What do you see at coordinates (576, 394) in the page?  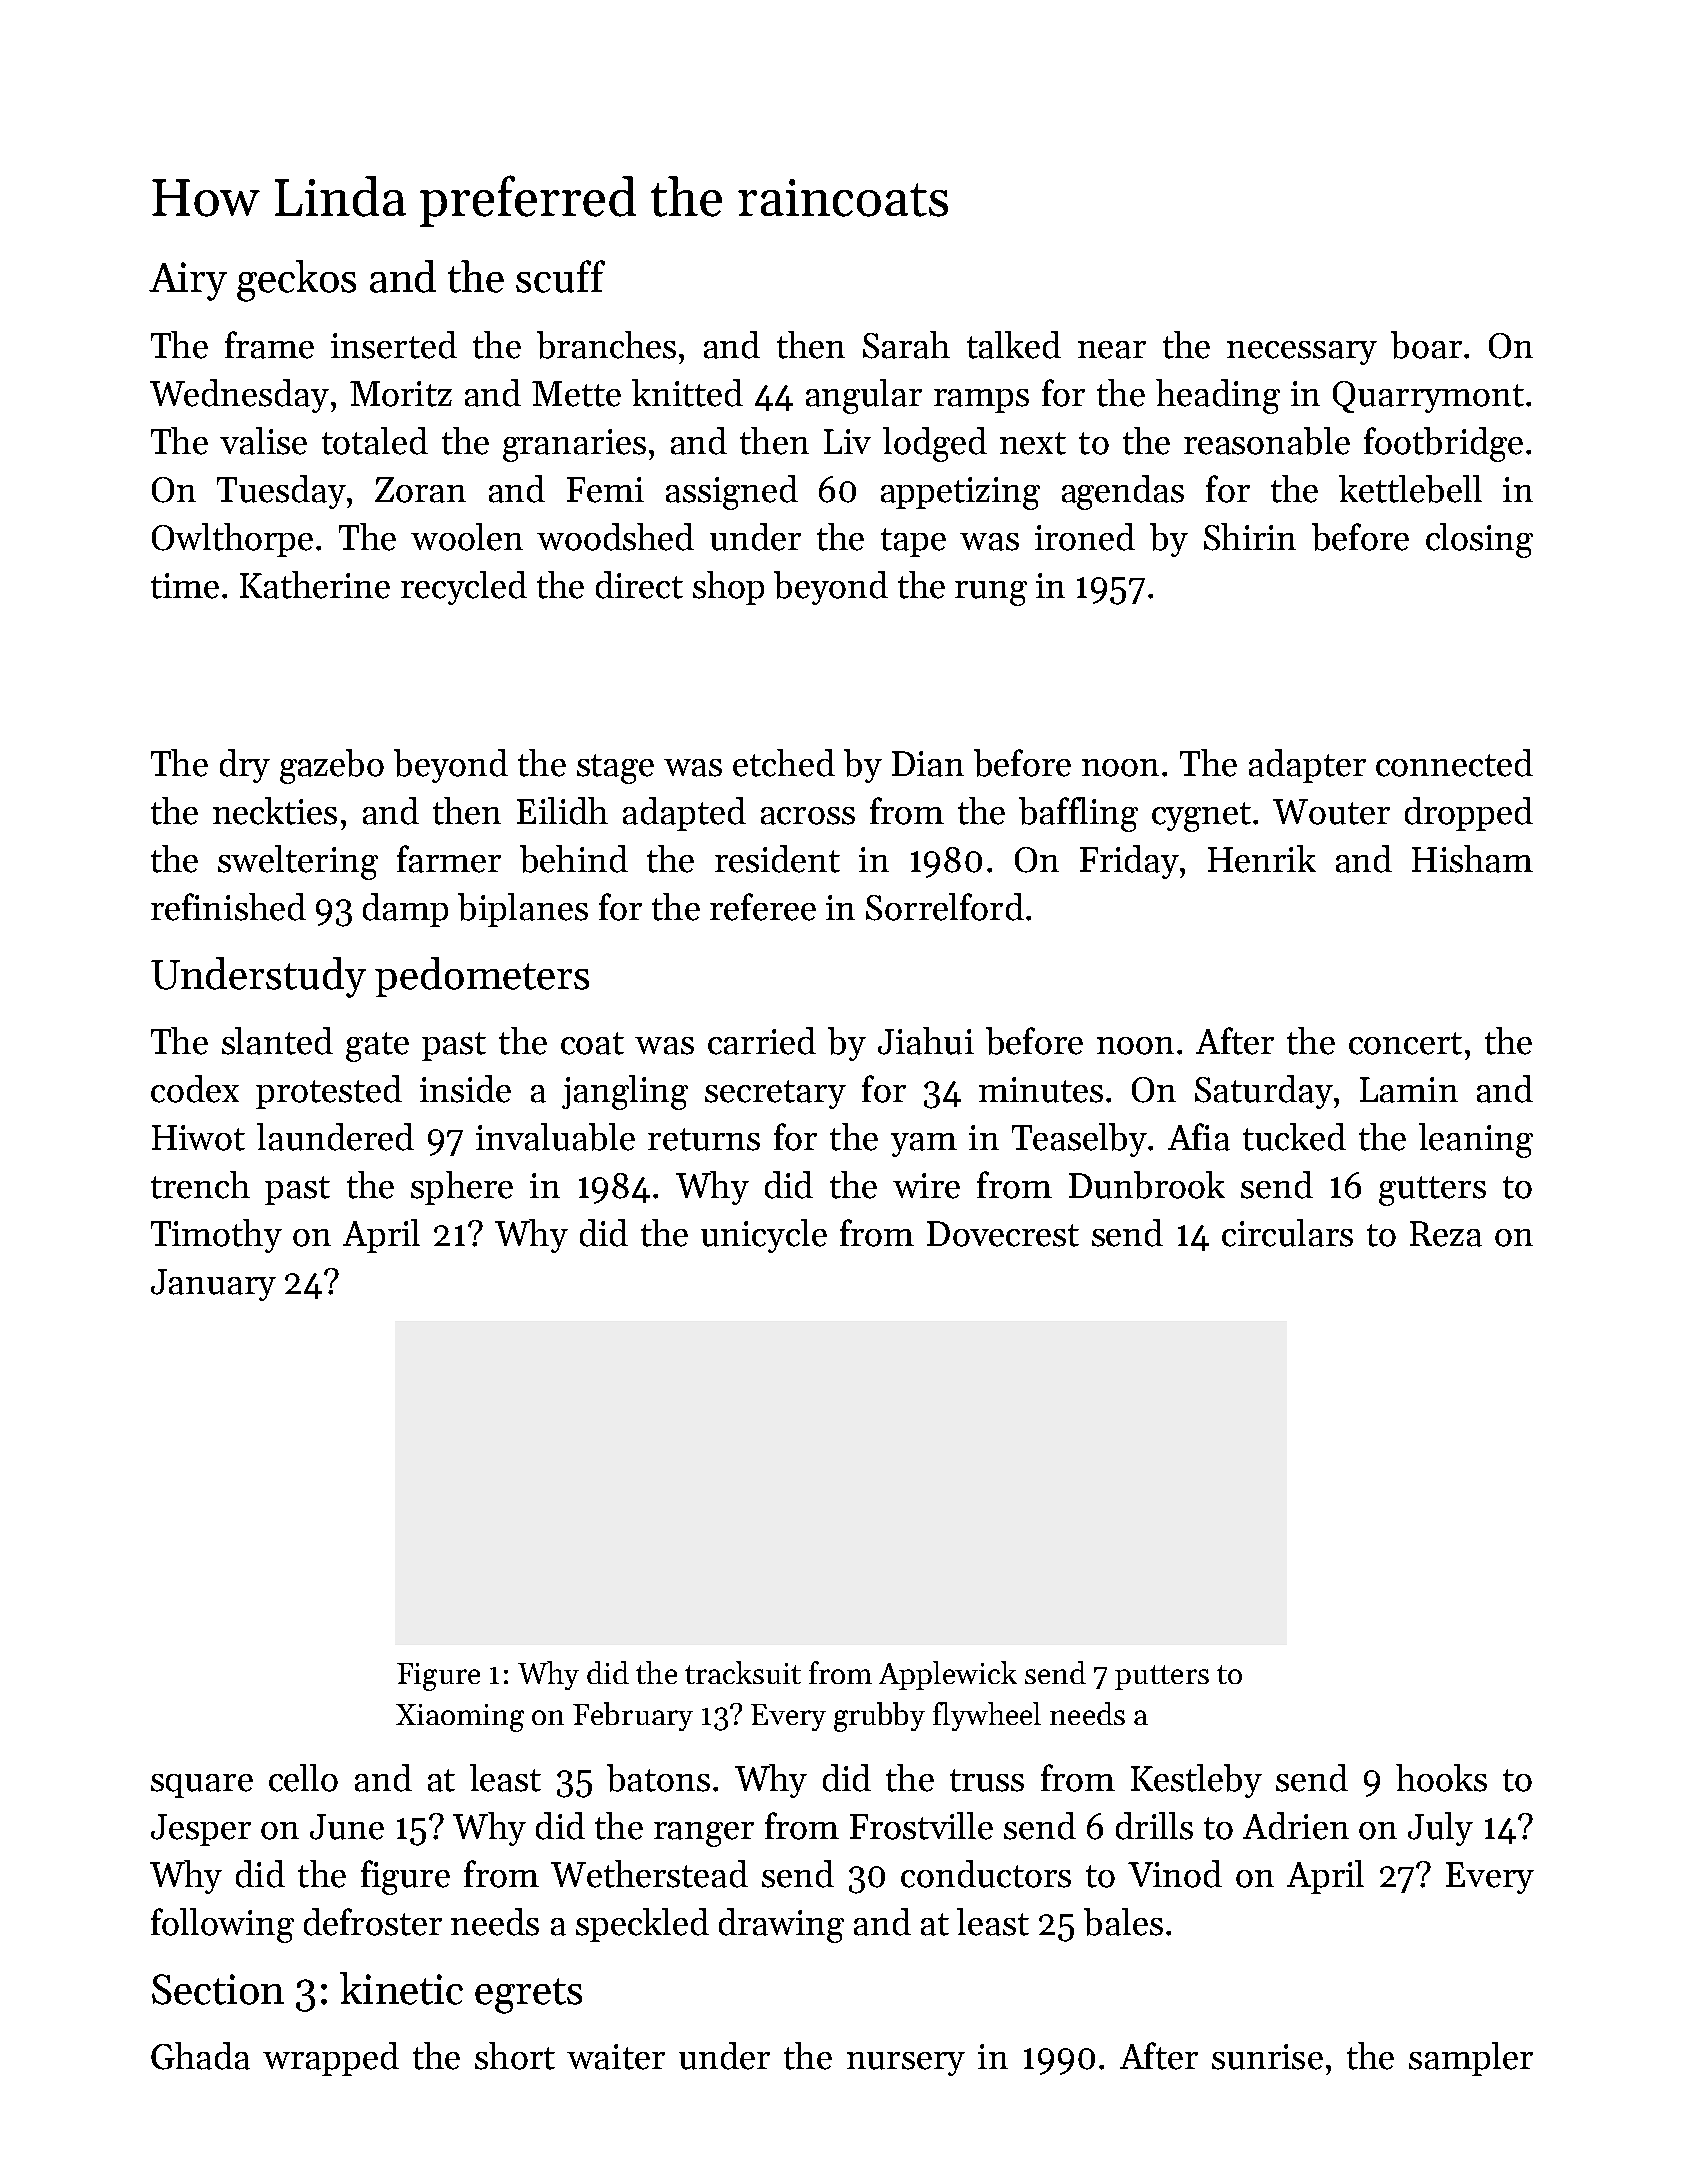 I see `Mette` at bounding box center [576, 394].
